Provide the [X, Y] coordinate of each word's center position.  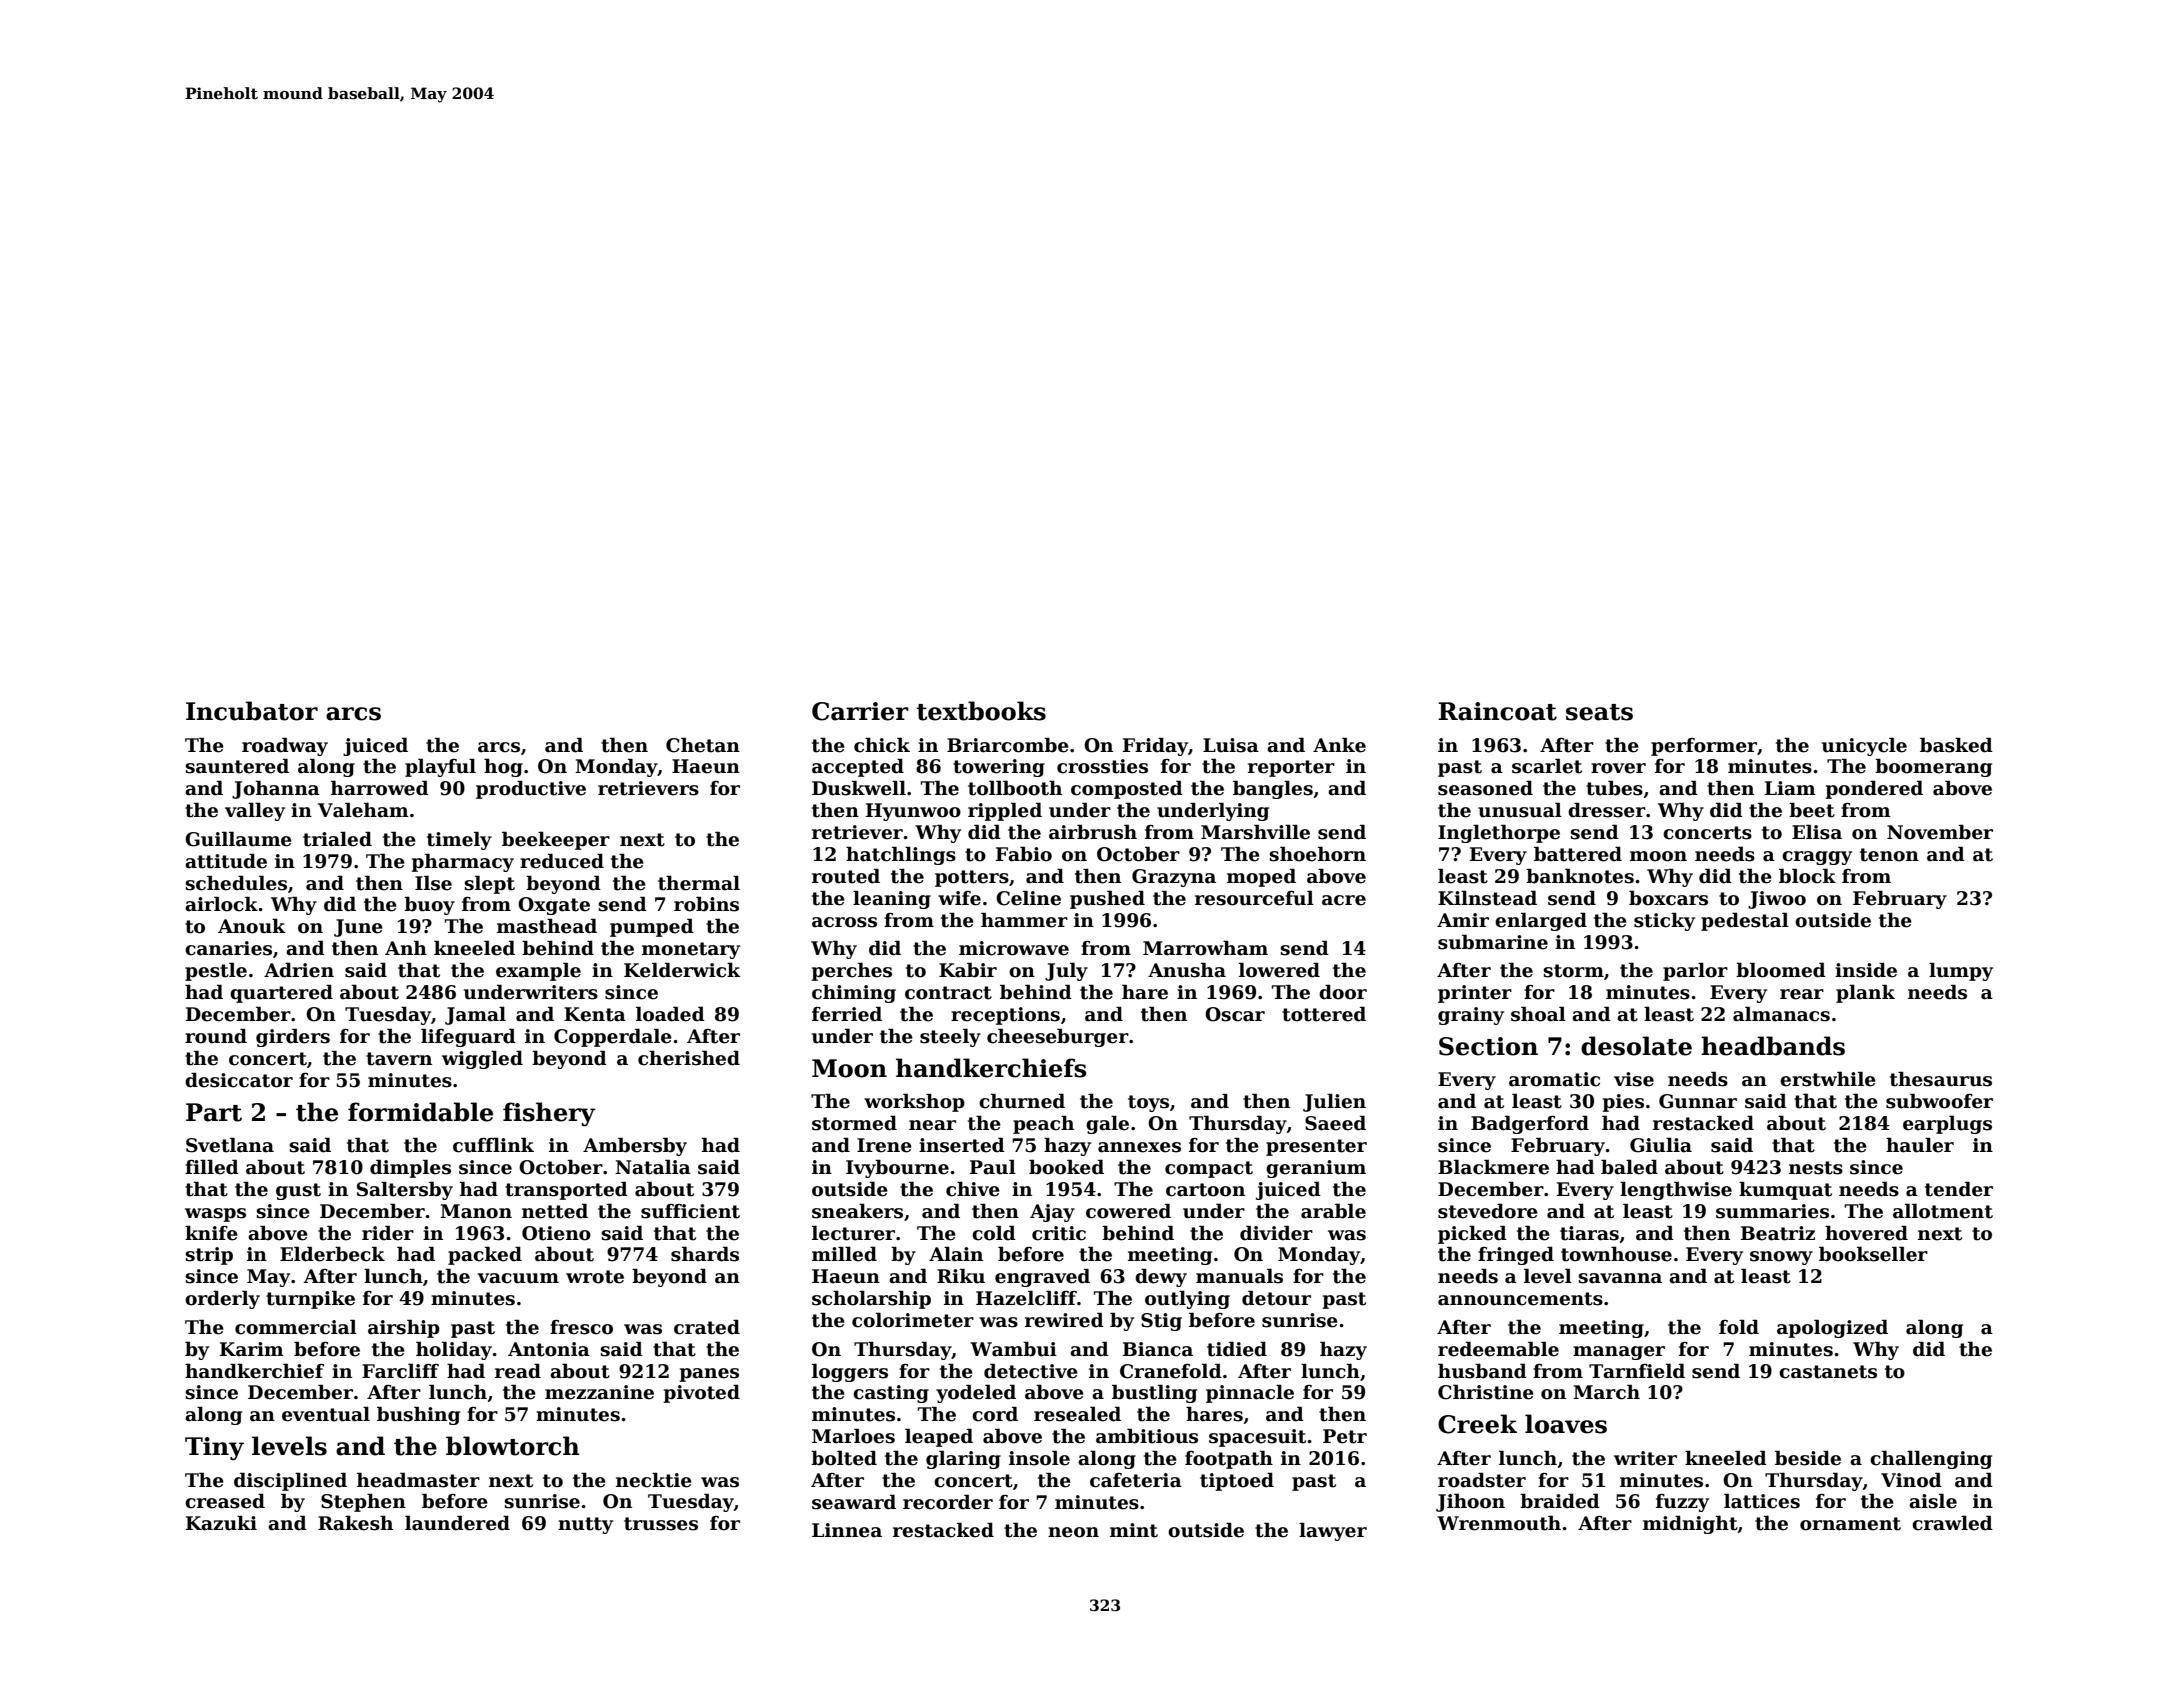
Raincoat [1497, 711]
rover [1618, 768]
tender [1959, 1189]
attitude [226, 861]
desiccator [239, 1080]
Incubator [252, 711]
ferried [847, 1014]
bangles [1273, 789]
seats [1599, 712]
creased [225, 1501]
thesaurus [1941, 1079]
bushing [418, 1415]
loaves [1566, 1424]
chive [973, 1189]
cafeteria [1136, 1480]
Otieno [556, 1233]
